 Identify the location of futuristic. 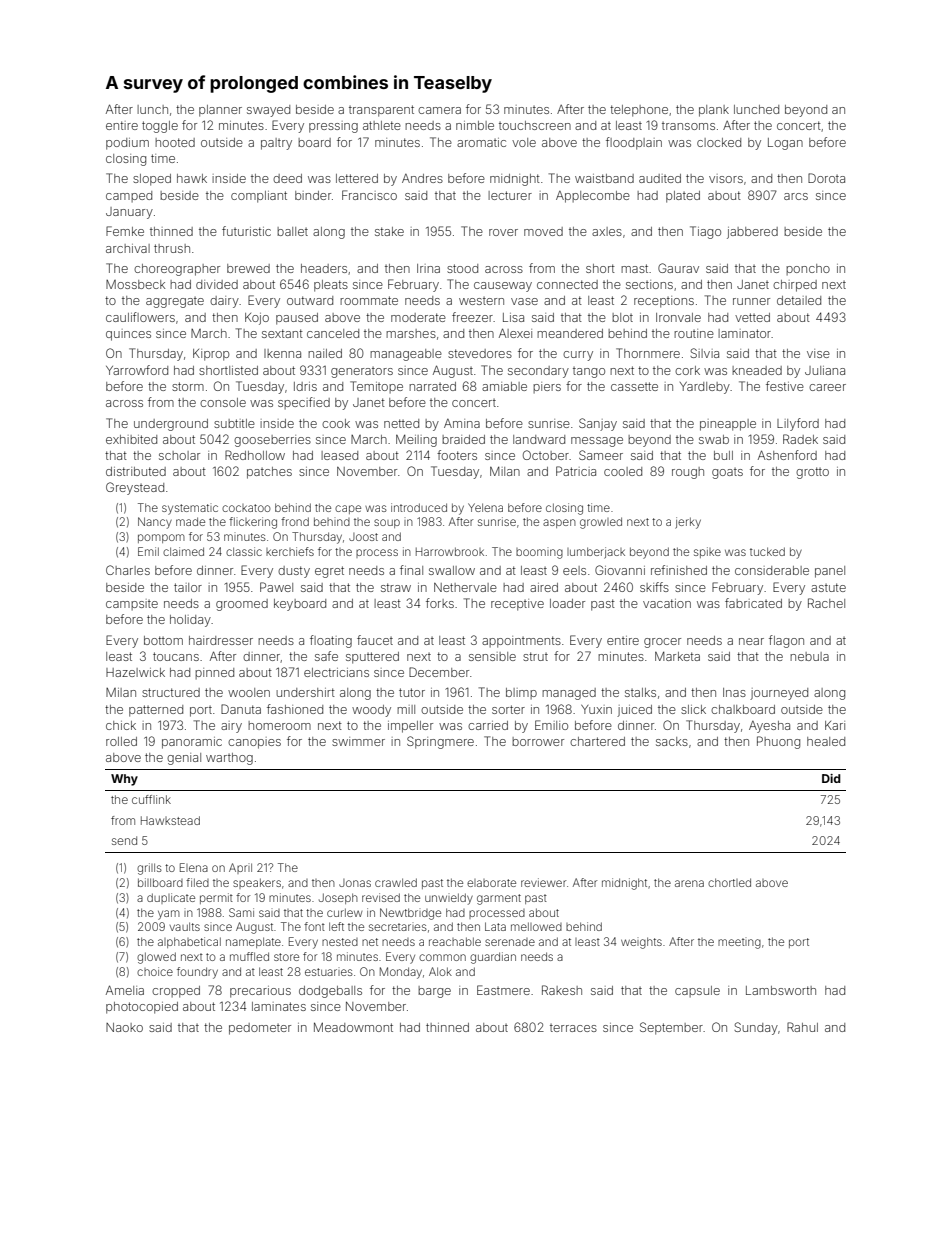
(246, 231).
